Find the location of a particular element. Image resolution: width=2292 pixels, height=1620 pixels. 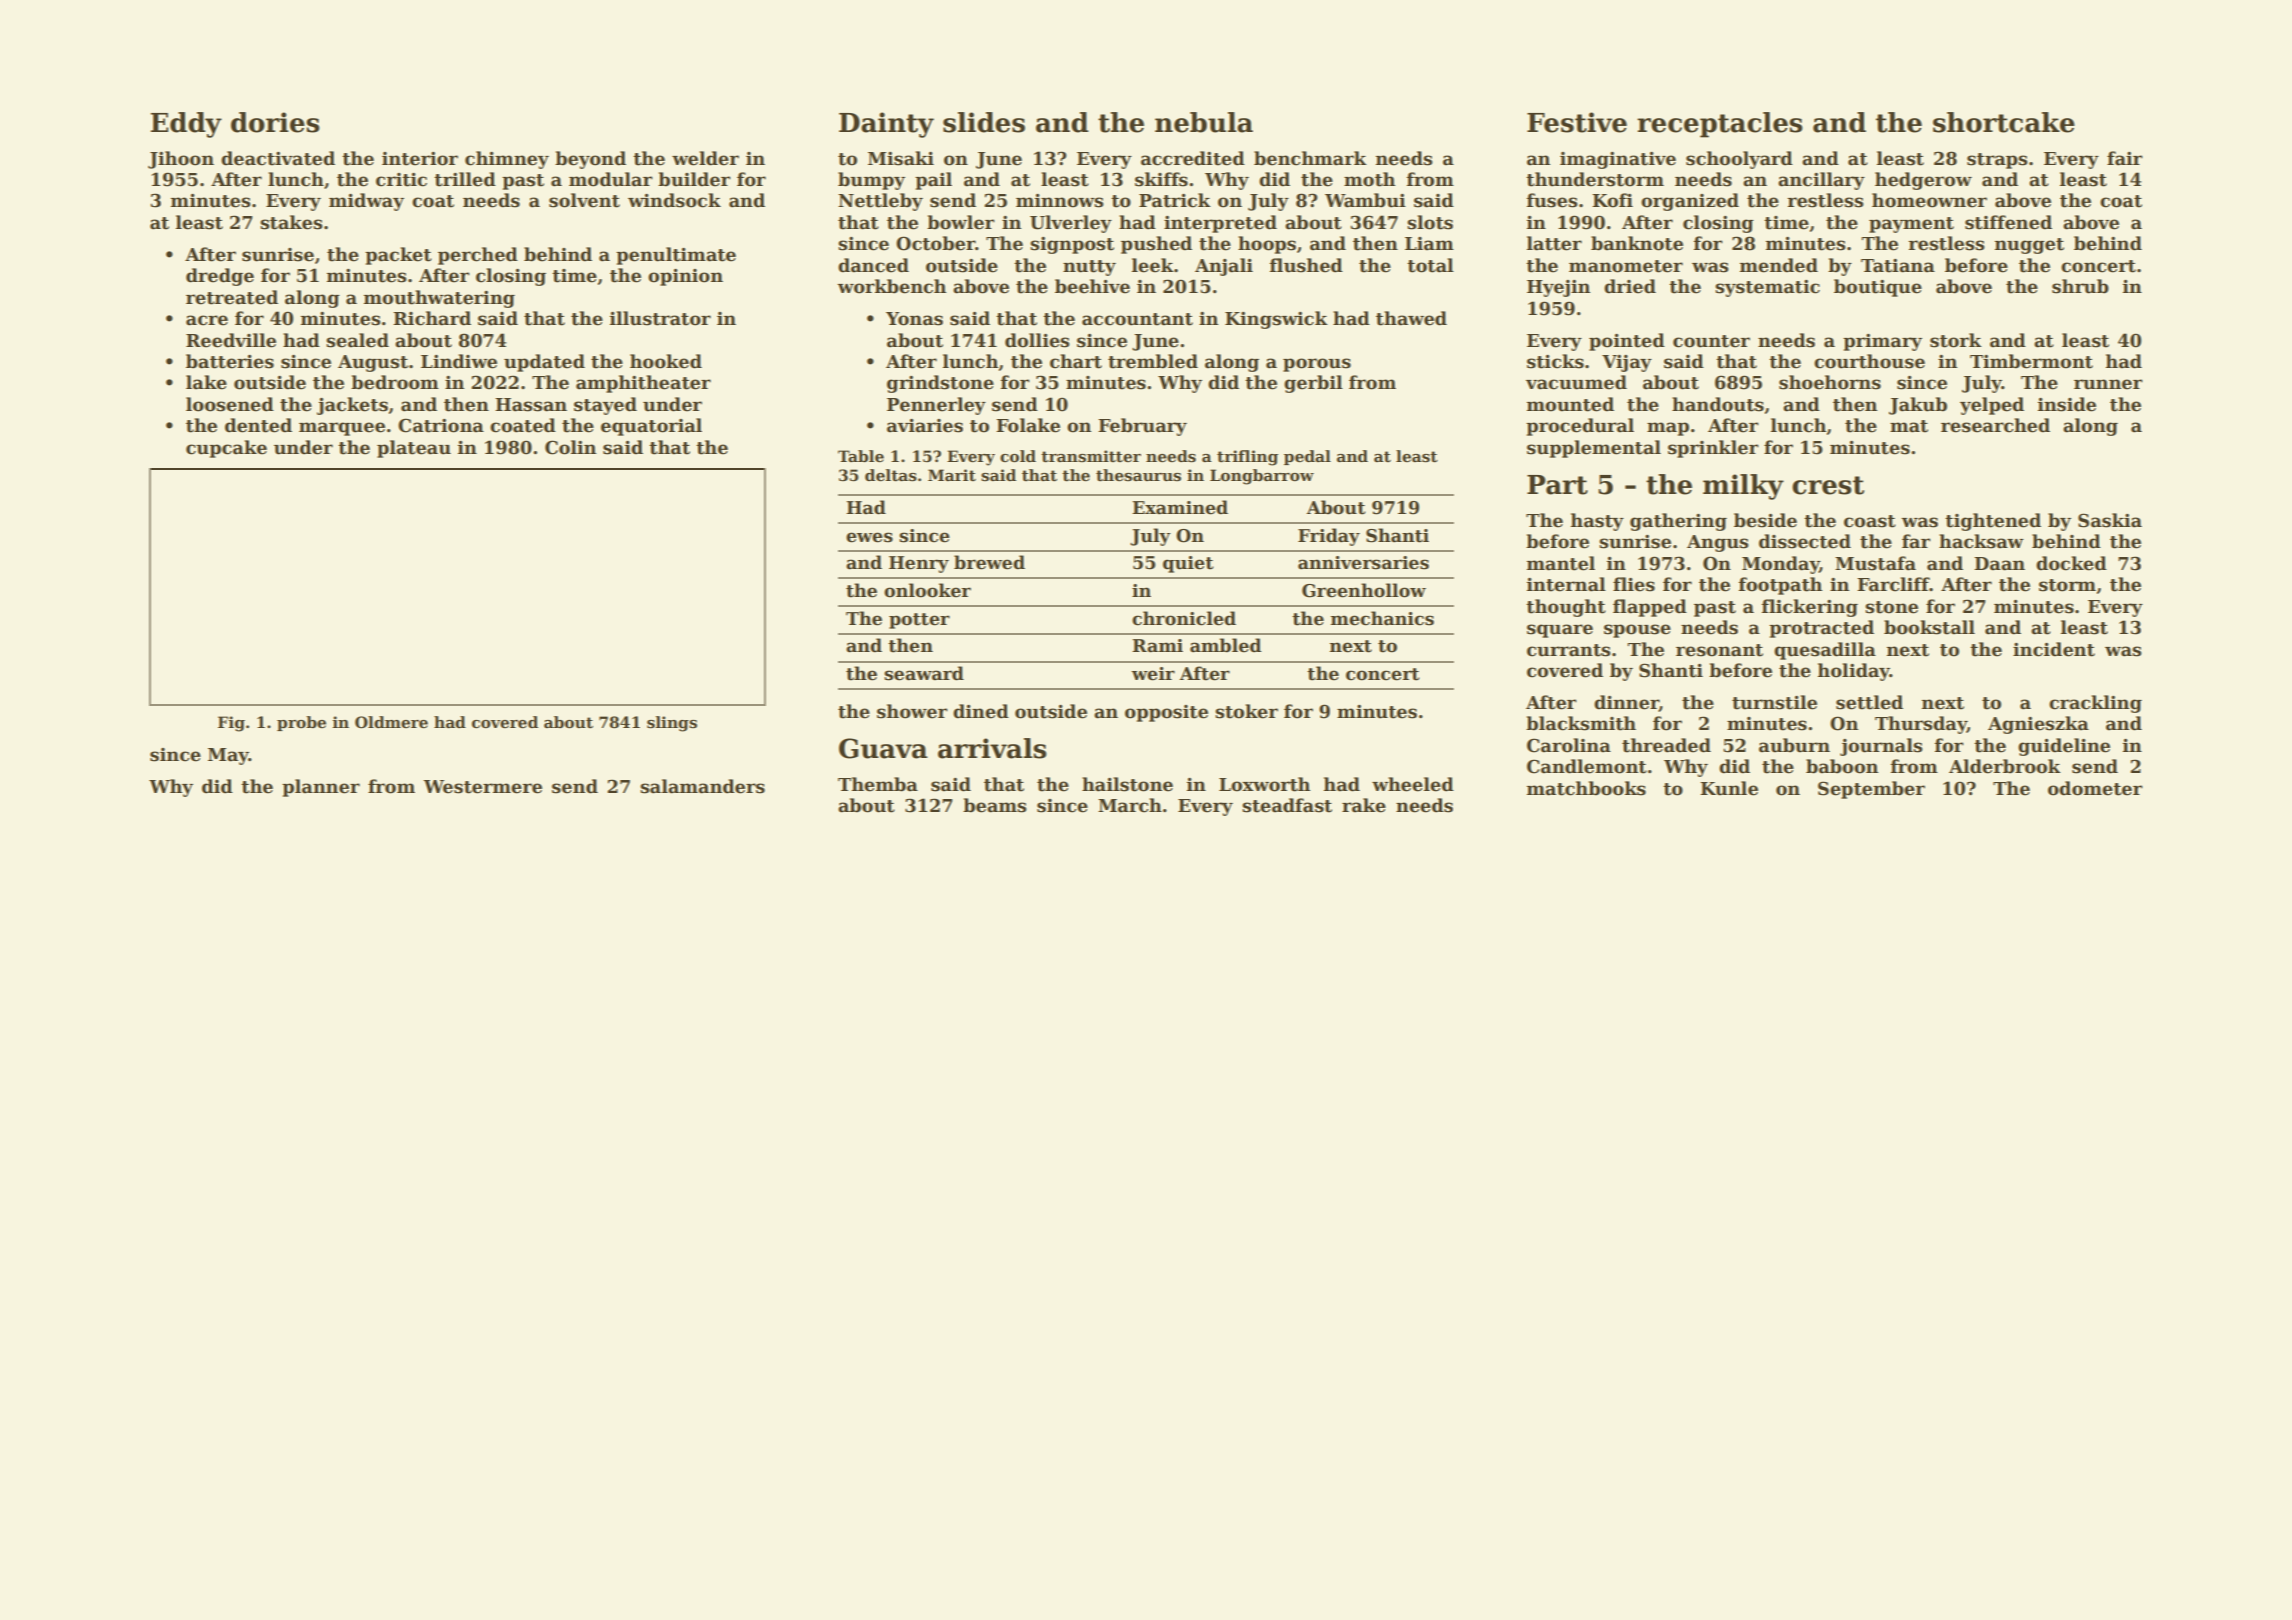

ewes is located at coordinates (869, 537).
